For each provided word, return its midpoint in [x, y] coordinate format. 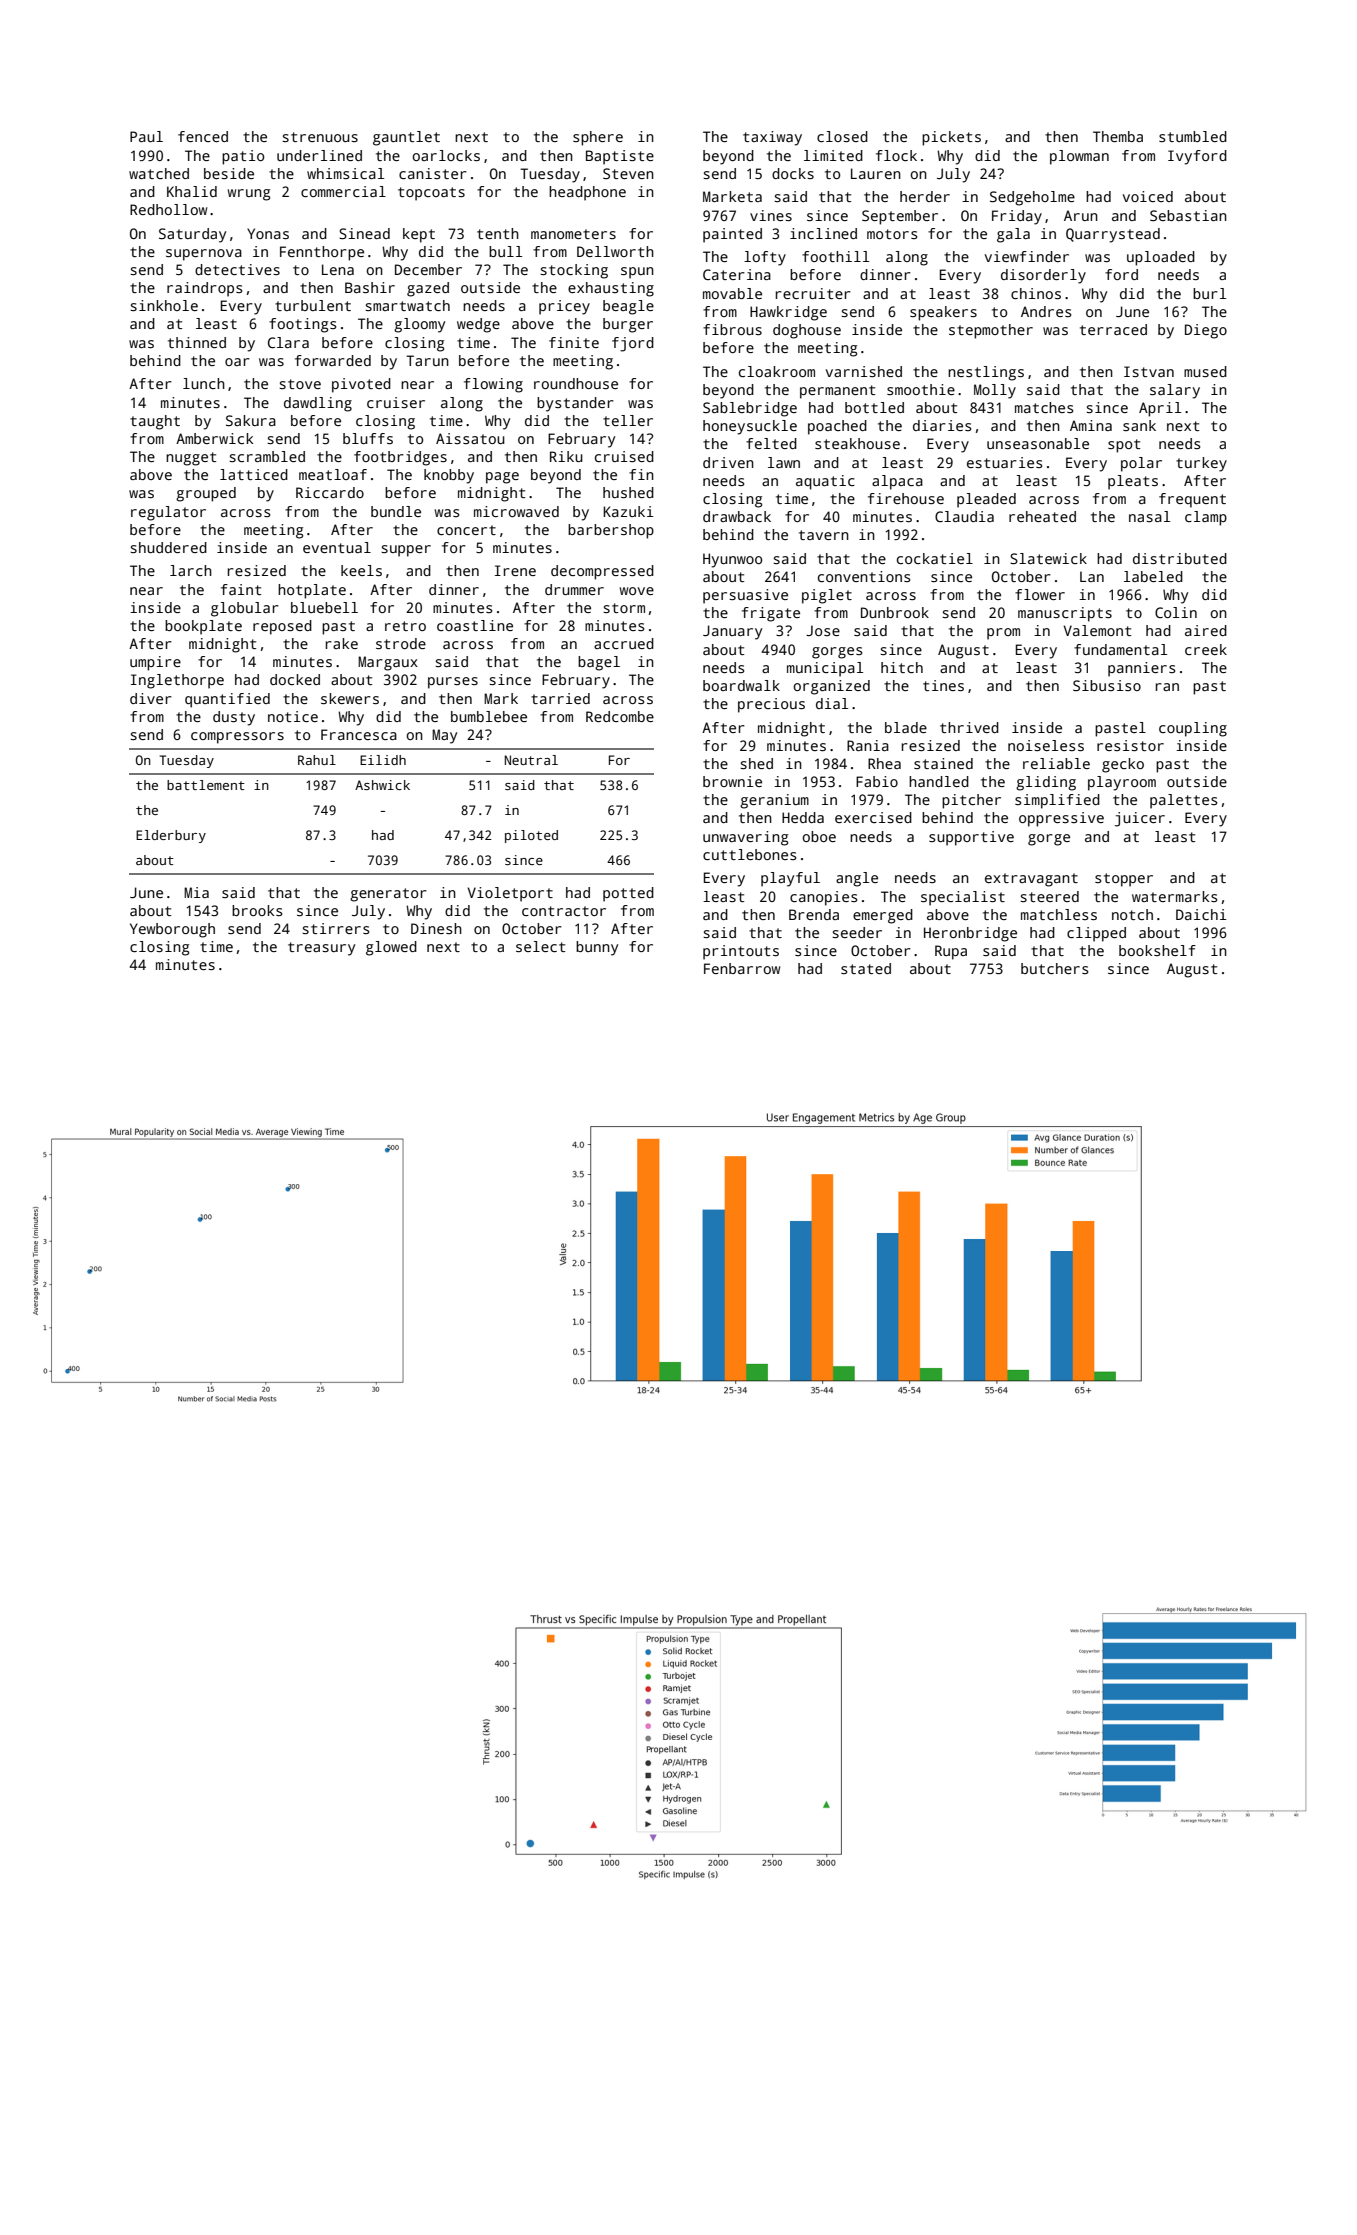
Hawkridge [788, 313]
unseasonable [1038, 443]
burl [1209, 293]
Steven [628, 173]
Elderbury [171, 836]
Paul [146, 136]
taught [155, 422]
